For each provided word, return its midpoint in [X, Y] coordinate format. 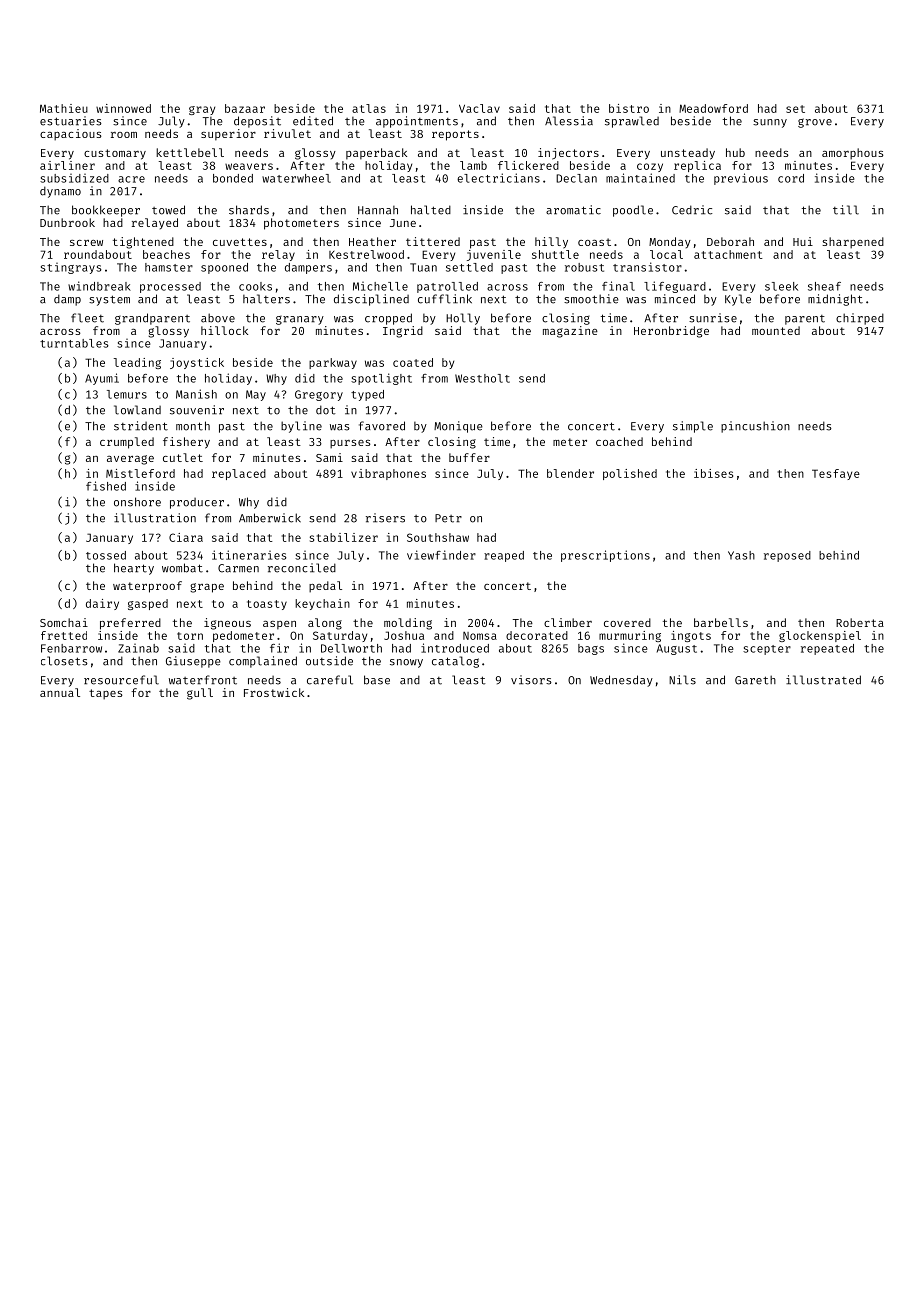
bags [591, 649]
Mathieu [64, 108]
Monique [458, 427]
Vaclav [479, 108]
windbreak [99, 286]
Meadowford [713, 108]
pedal [325, 587]
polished [630, 474]
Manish [196, 394]
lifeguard [675, 287]
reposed [787, 556]
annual [60, 692]
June [403, 223]
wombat [182, 568]
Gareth [755, 680]
